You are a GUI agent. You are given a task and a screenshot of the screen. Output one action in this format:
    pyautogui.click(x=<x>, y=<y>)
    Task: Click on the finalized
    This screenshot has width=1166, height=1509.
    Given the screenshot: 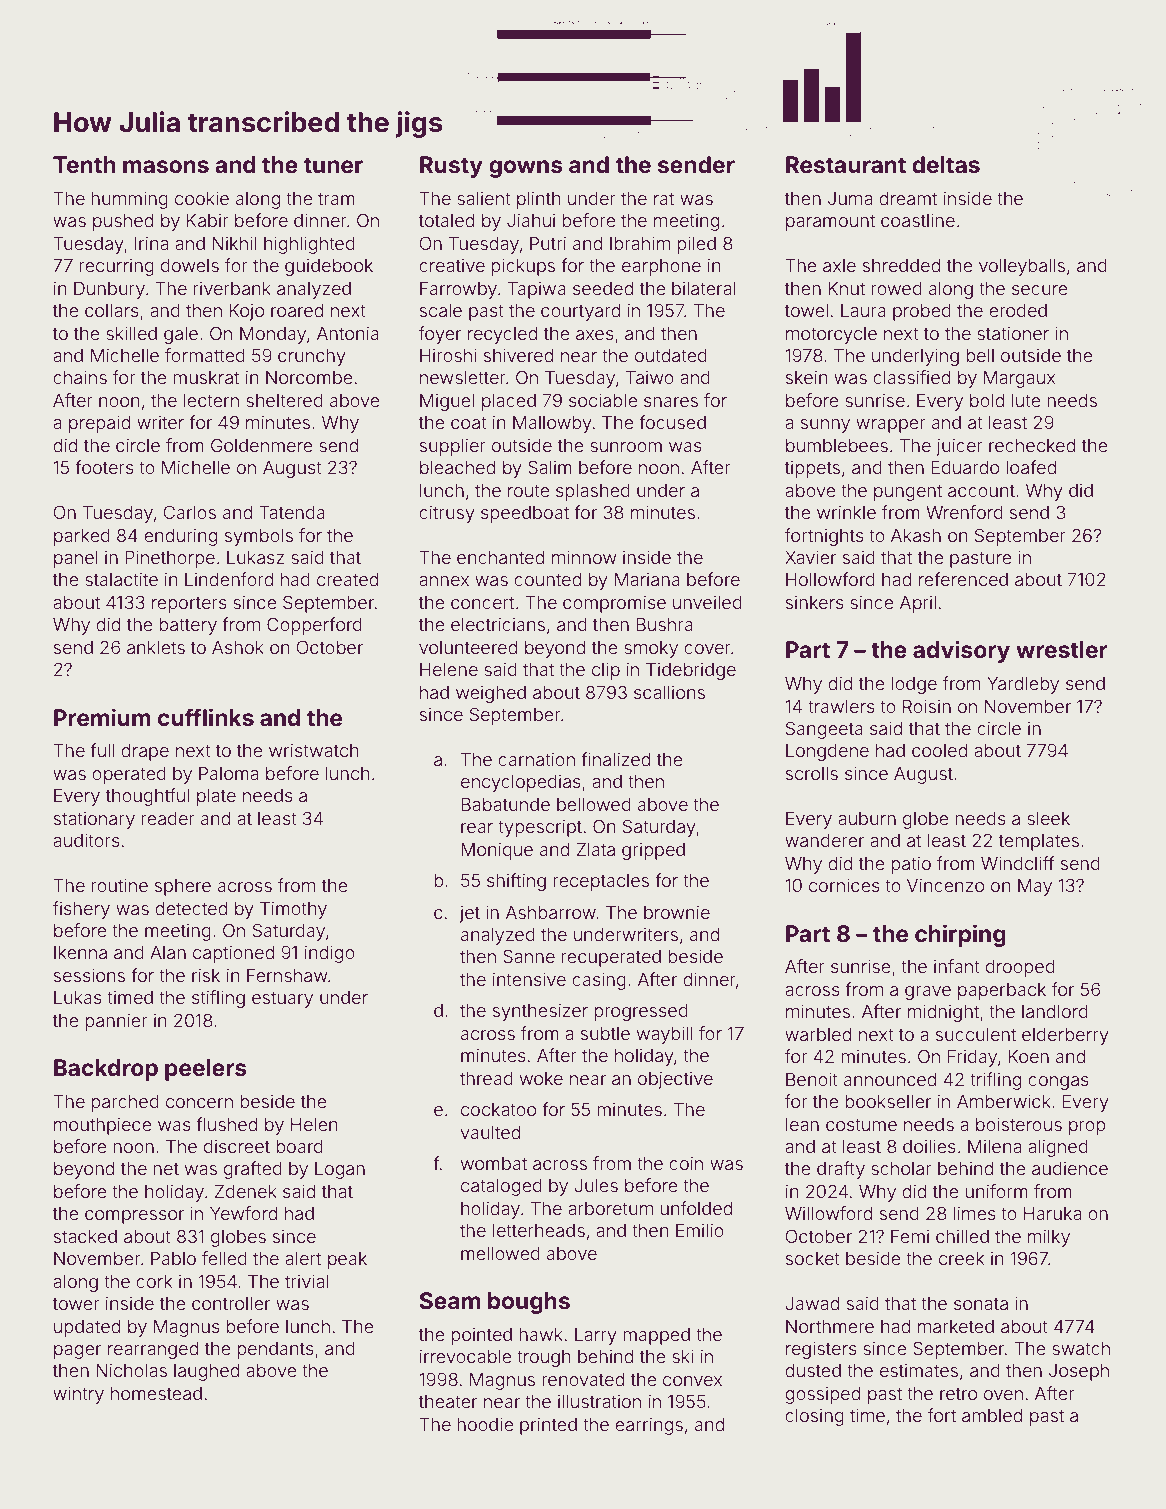 What is the action you would take?
    pyautogui.click(x=615, y=759)
